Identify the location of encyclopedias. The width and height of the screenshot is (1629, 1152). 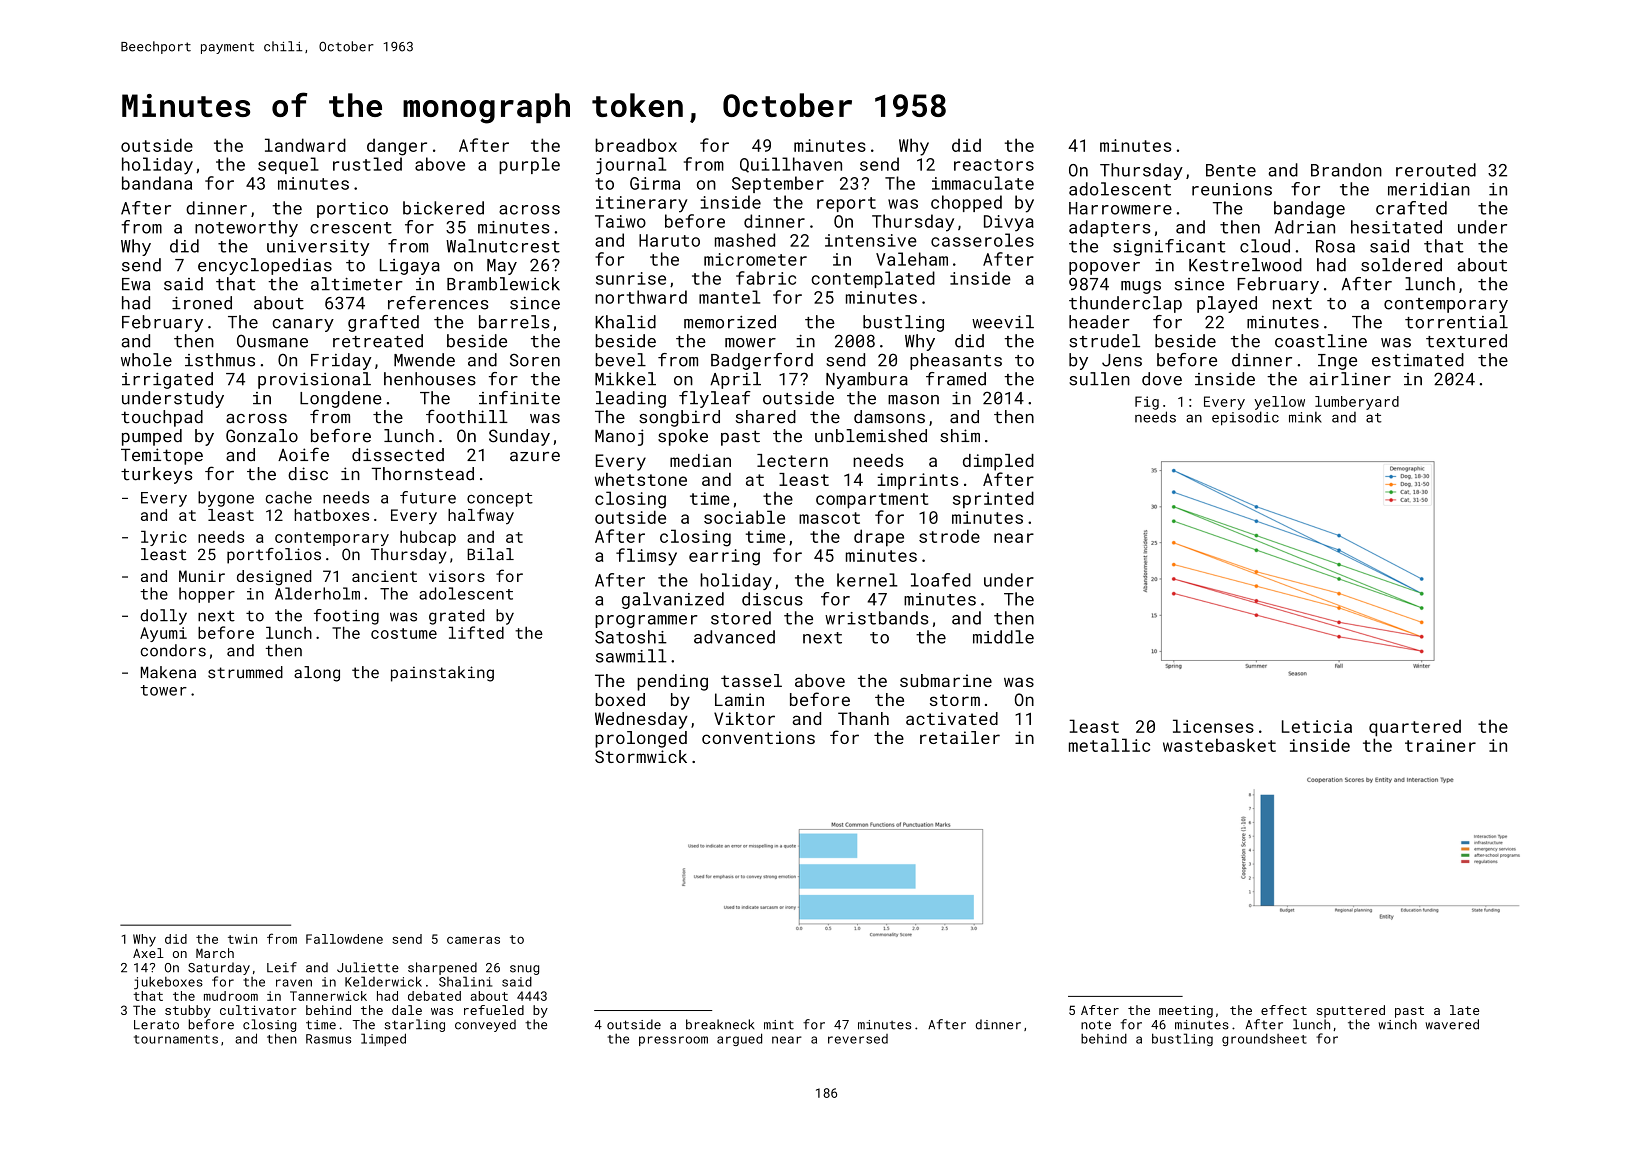
(265, 266).
